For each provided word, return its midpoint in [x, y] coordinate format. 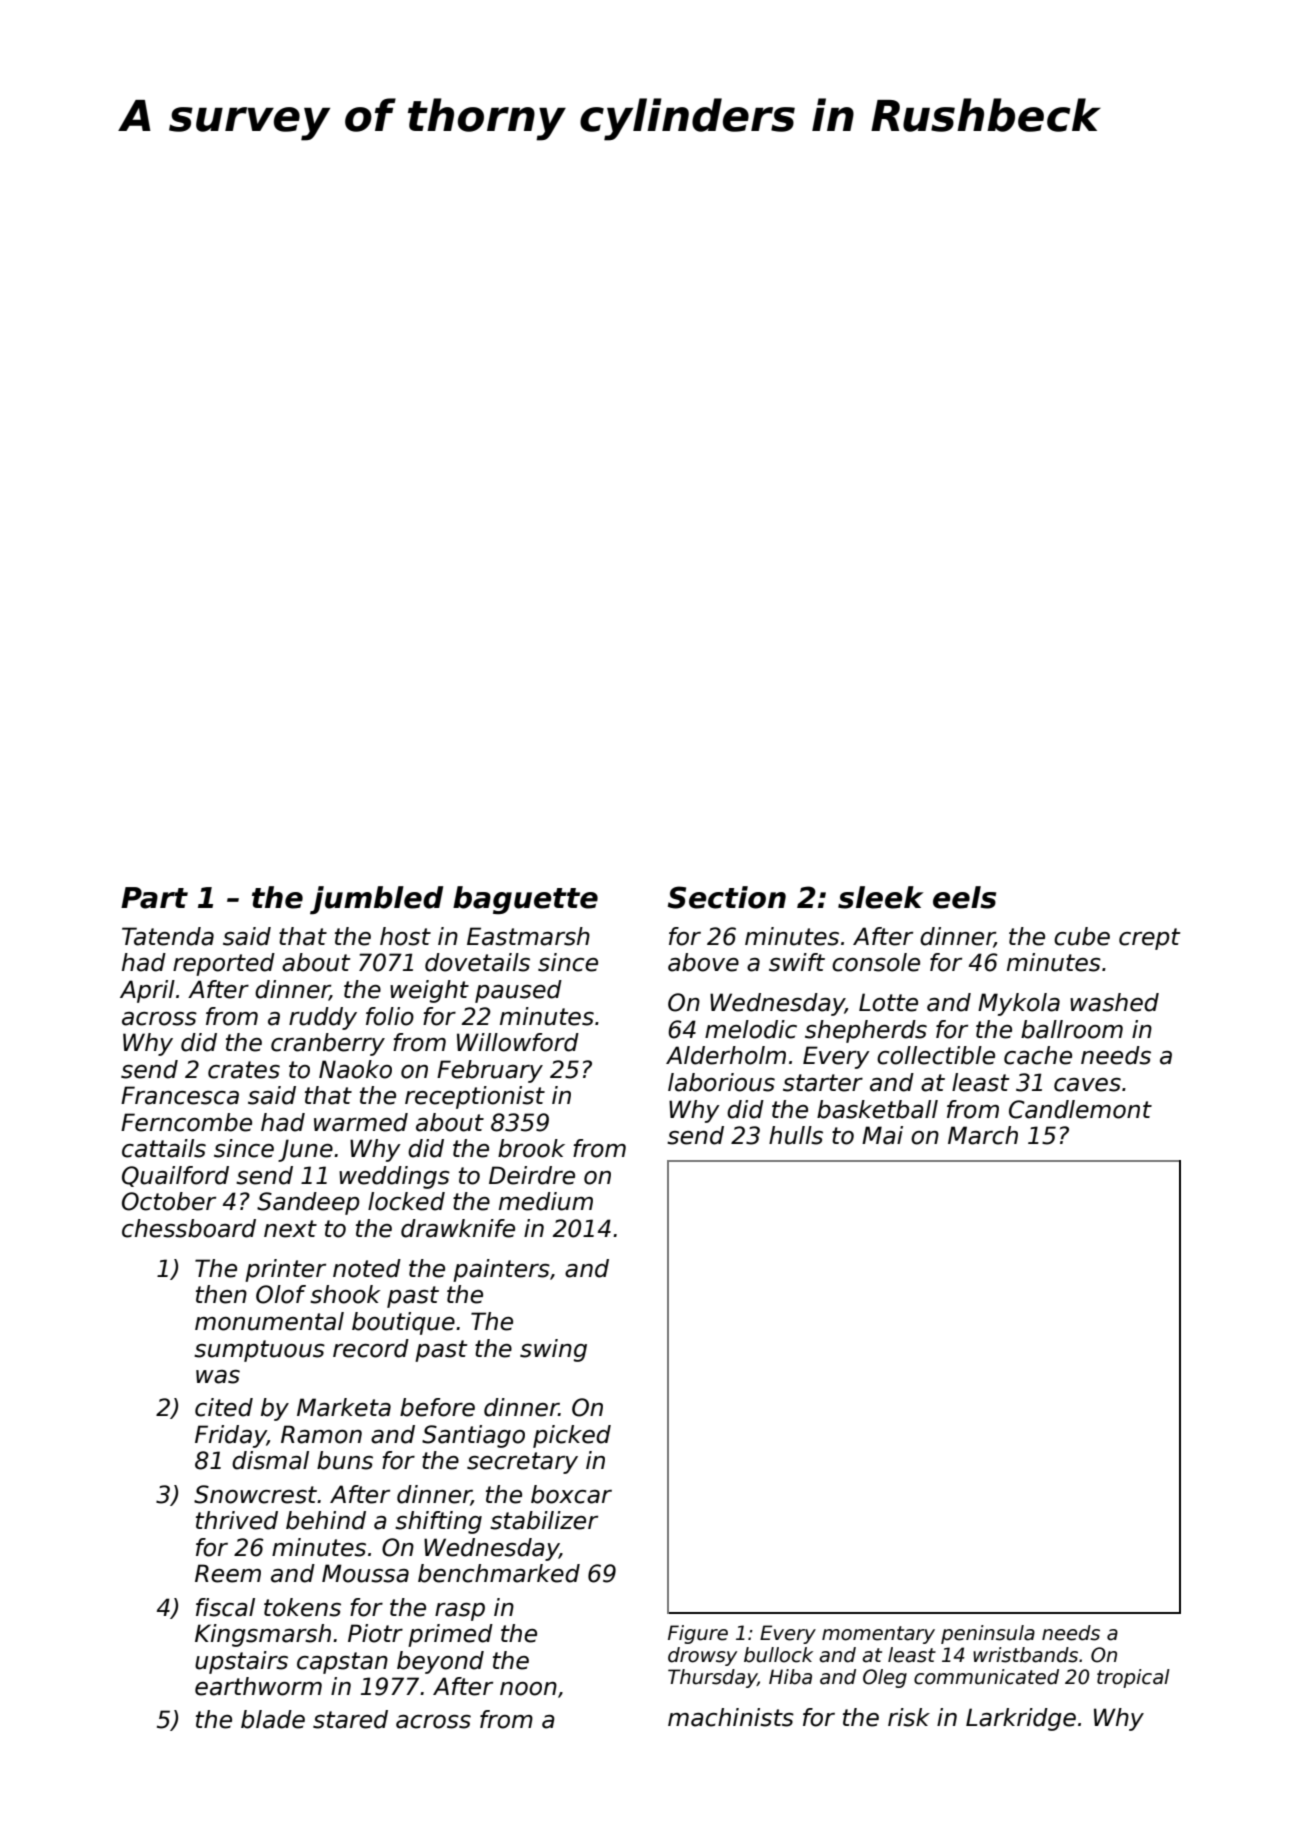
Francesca [180, 1095]
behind [326, 1520]
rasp [460, 1612]
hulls [796, 1135]
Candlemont [1080, 1109]
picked [572, 1436]
